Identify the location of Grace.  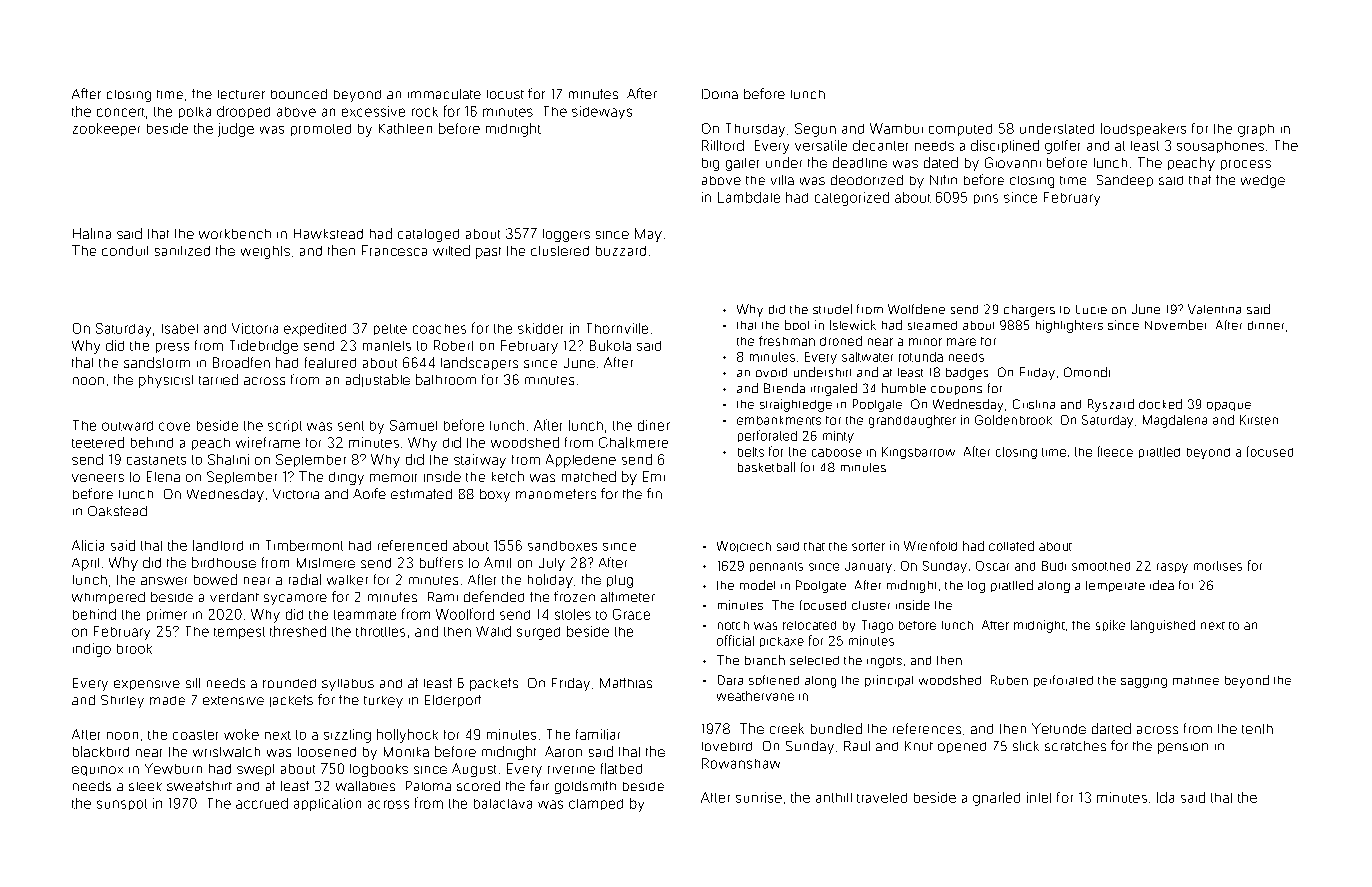
(631, 614).
